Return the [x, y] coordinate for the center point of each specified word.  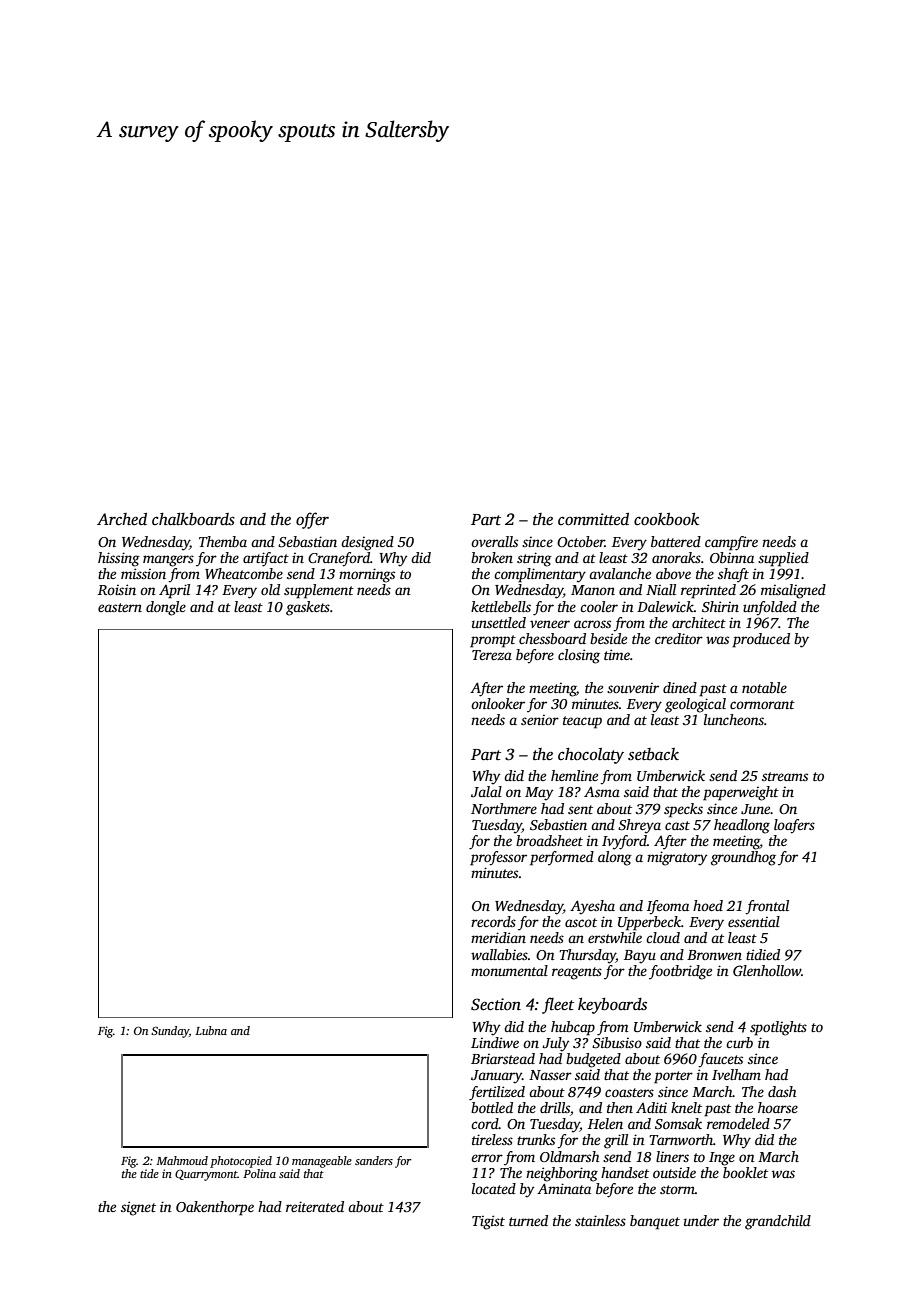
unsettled [499, 622]
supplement [319, 591]
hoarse [778, 1107]
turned [528, 1220]
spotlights [778, 1028]
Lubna [211, 1030]
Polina [259, 1173]
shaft [733, 575]
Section [496, 1004]
